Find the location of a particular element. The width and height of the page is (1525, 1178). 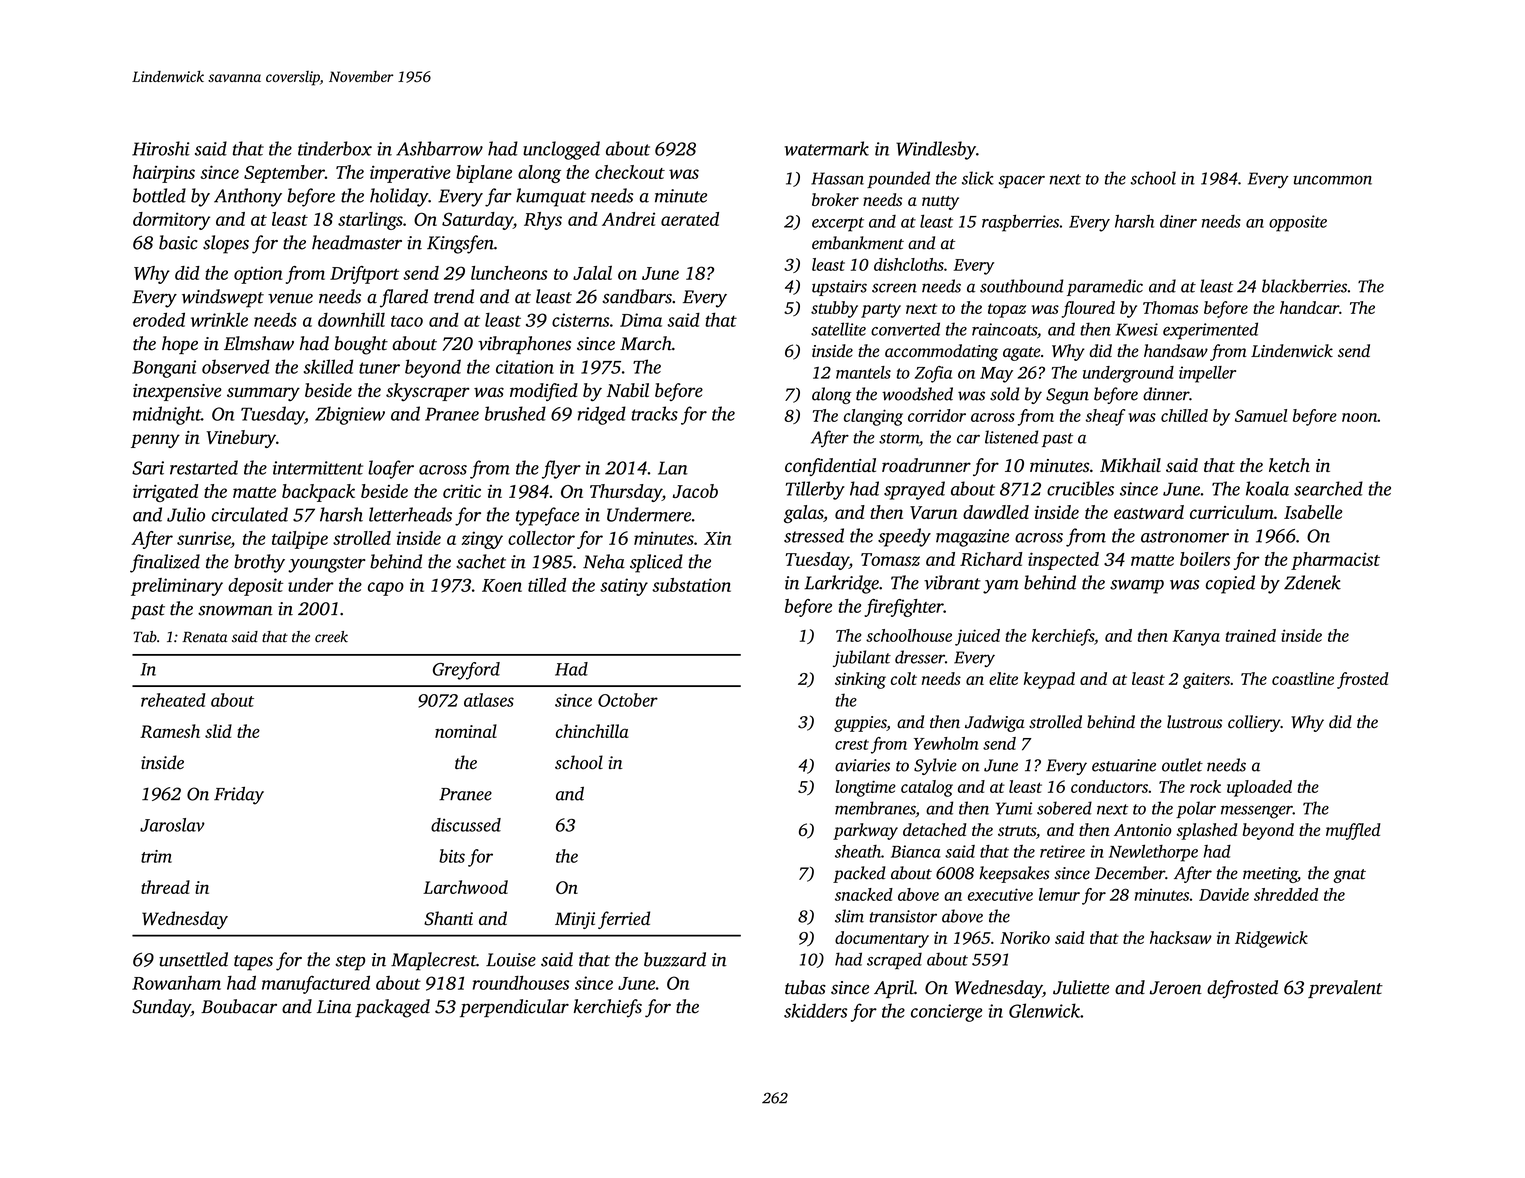

uncommon is located at coordinates (1332, 180).
